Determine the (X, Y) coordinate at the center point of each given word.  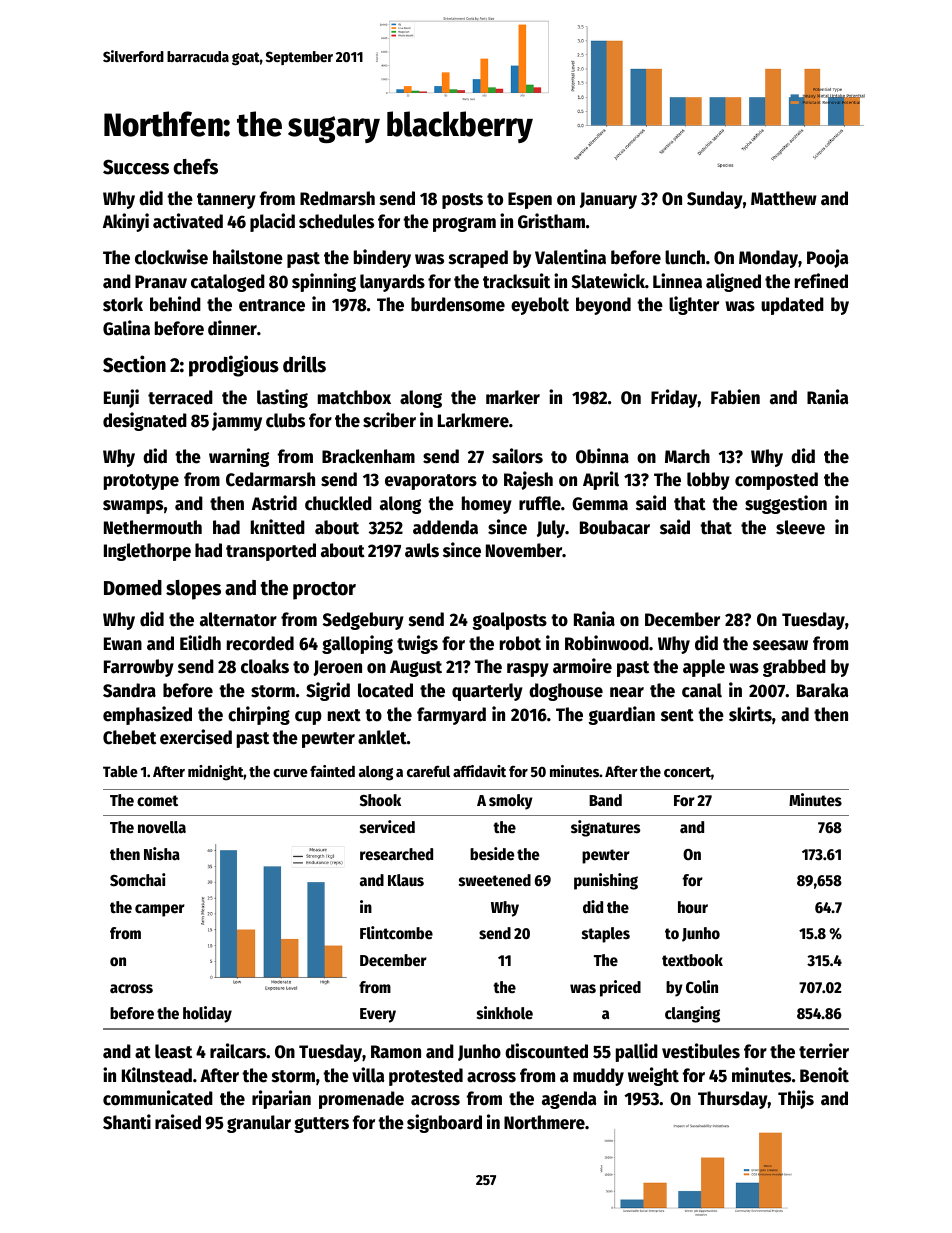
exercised (196, 737)
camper (160, 910)
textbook (692, 960)
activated (188, 221)
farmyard (451, 716)
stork (123, 304)
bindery (382, 258)
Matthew (784, 198)
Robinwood (607, 643)
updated (792, 306)
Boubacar (615, 527)
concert (687, 772)
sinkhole (505, 1013)
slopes (193, 590)
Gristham (551, 221)
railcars (238, 1051)
